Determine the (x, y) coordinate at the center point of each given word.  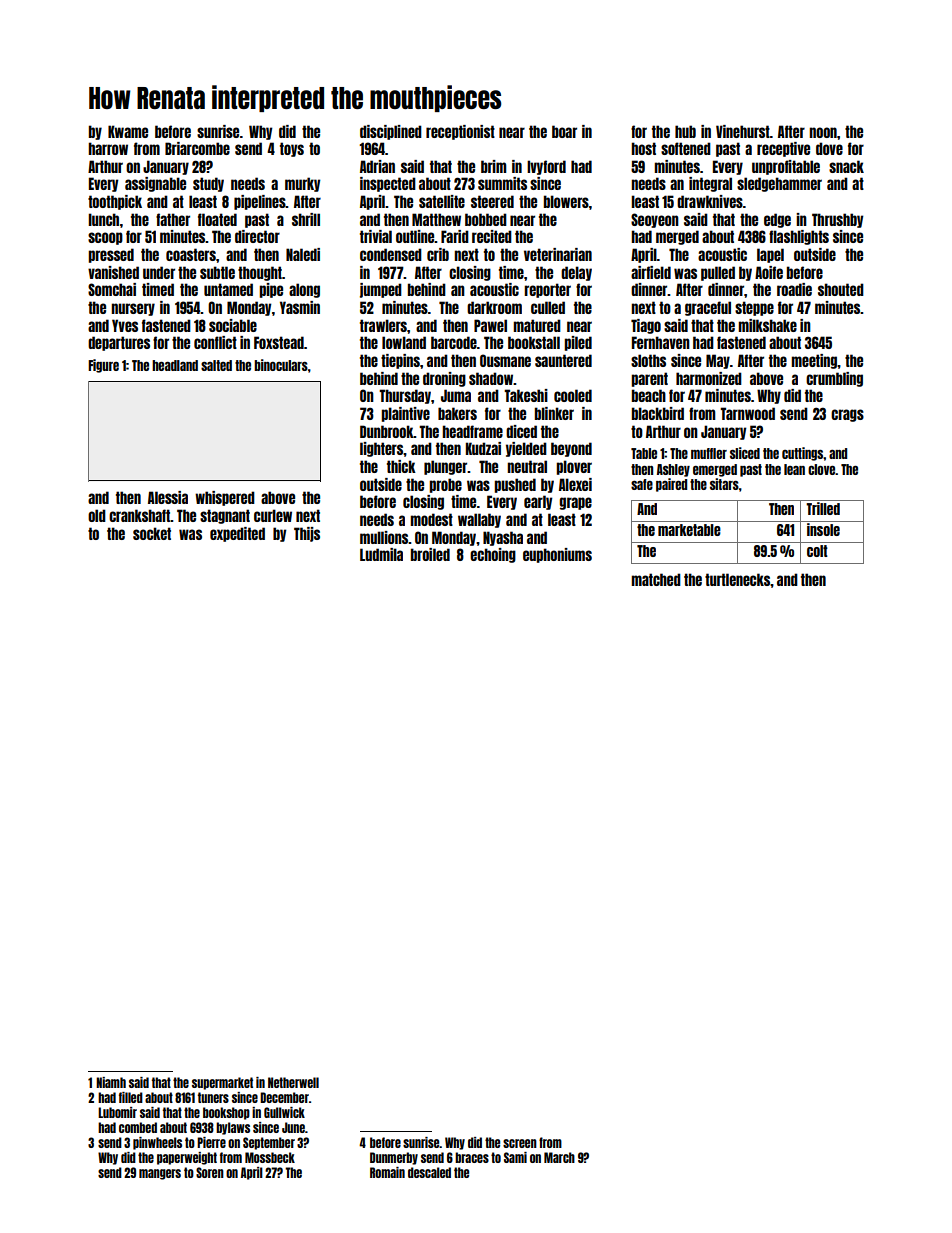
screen (520, 1143)
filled (131, 1097)
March (559, 1157)
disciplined (391, 132)
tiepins (400, 361)
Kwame (128, 131)
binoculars (281, 365)
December (284, 1097)
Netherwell (293, 1082)
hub (685, 131)
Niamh (111, 1082)
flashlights (799, 237)
